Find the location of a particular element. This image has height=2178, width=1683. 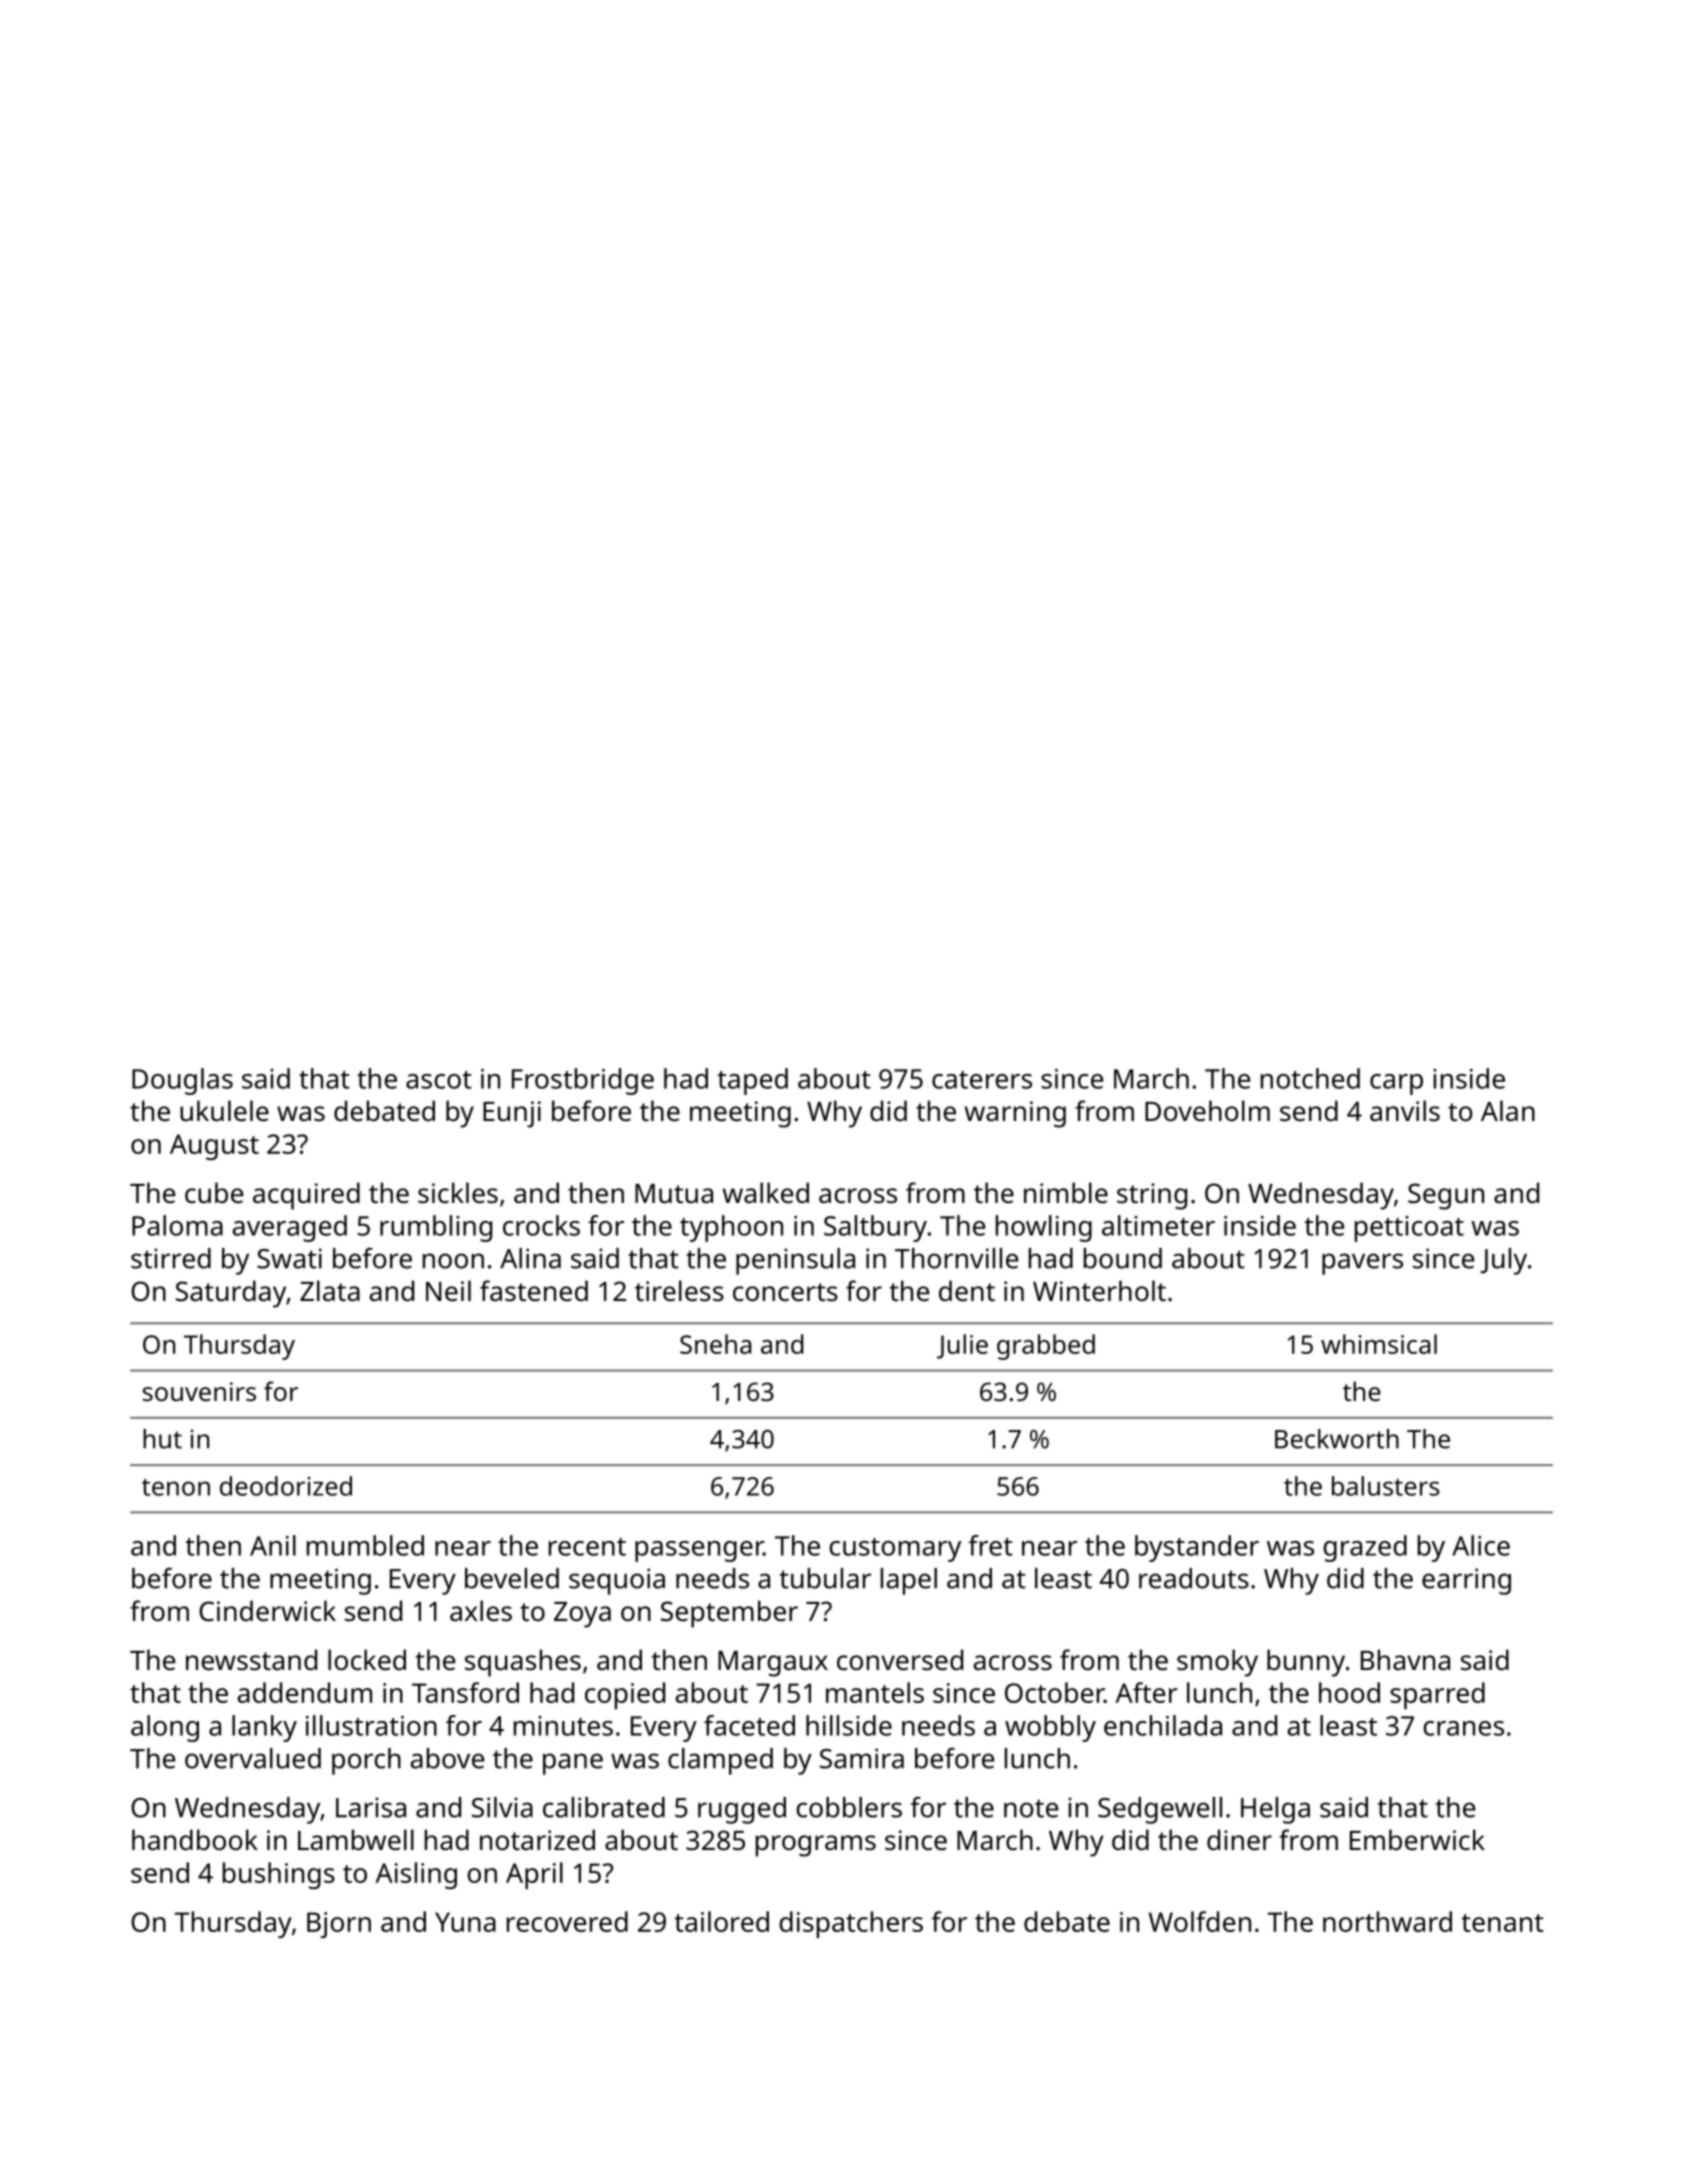

notarized is located at coordinates (537, 1840).
